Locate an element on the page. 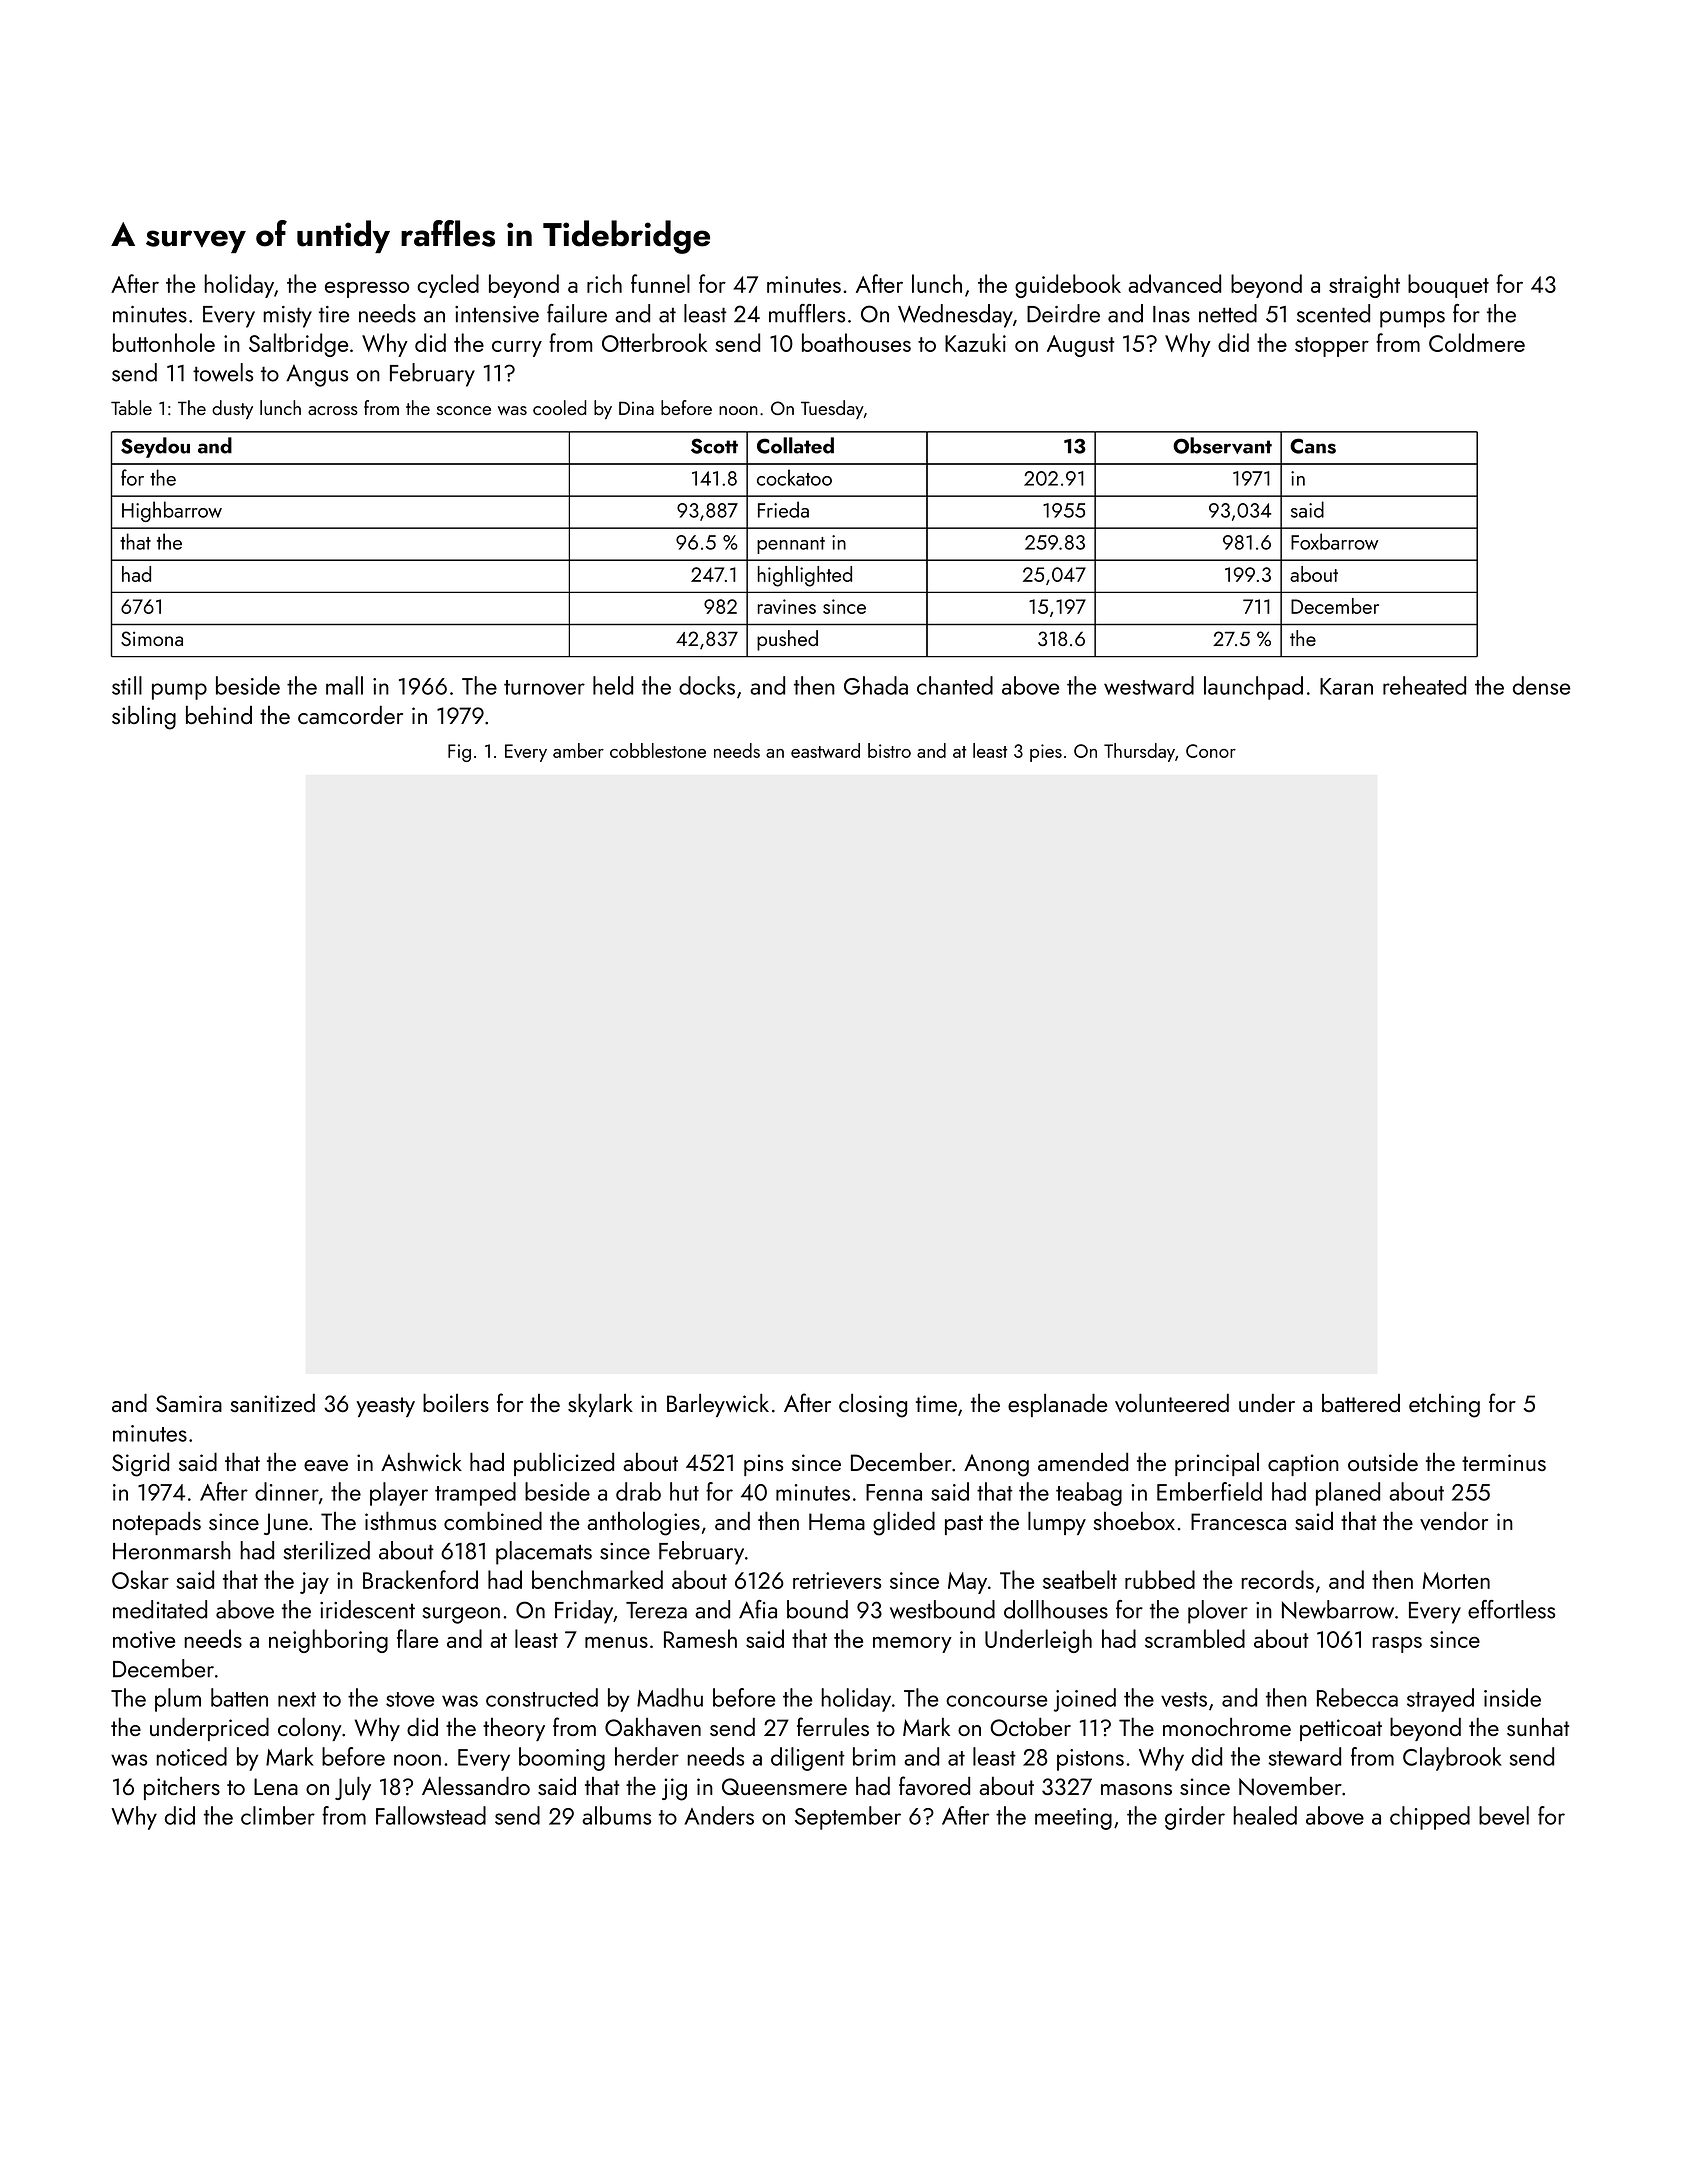 The image size is (1683, 2178). volunteered is located at coordinates (1172, 1402).
